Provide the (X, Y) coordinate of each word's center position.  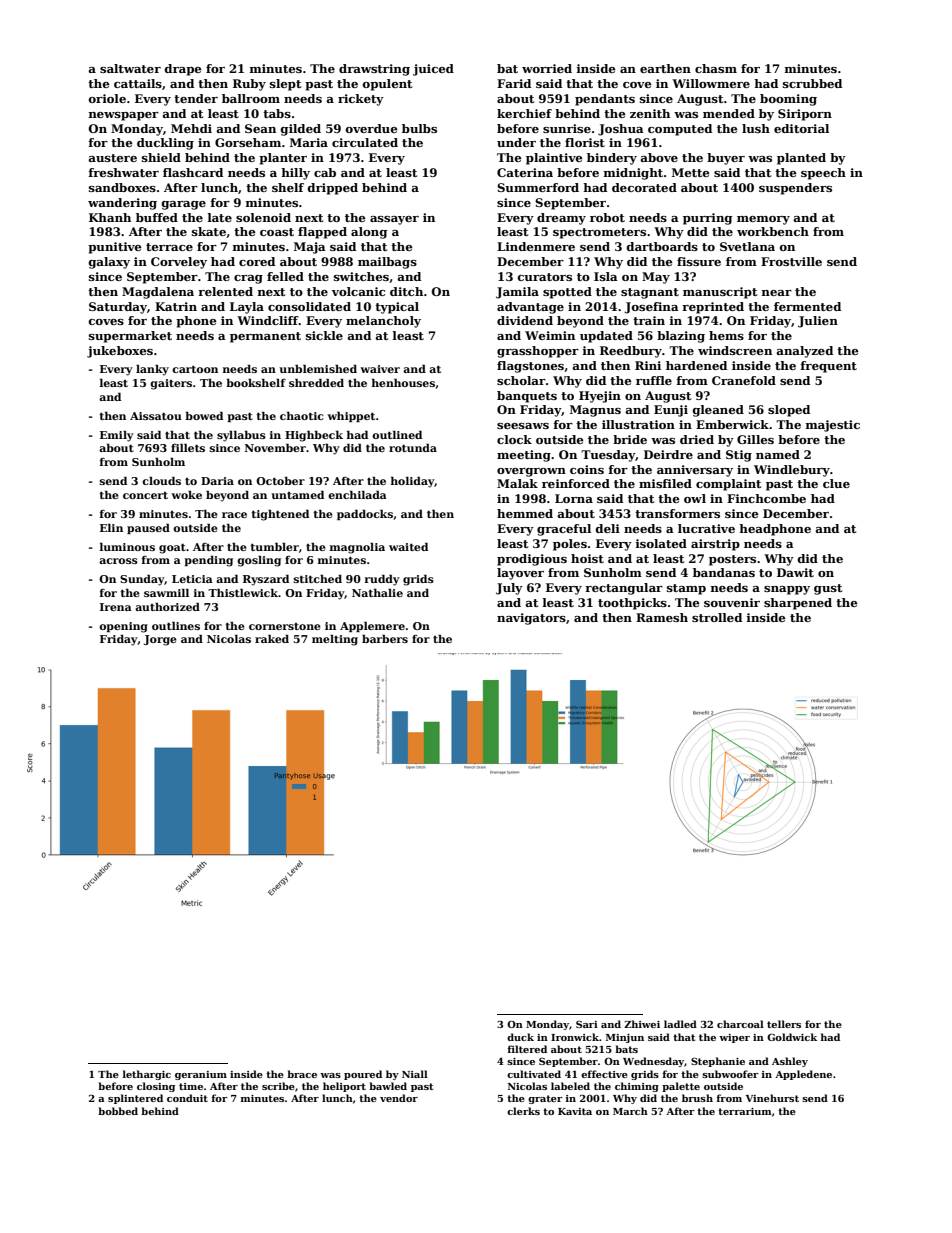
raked (272, 638)
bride (630, 439)
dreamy (561, 219)
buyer (726, 159)
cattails (138, 83)
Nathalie (377, 593)
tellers (784, 1024)
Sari (587, 1024)
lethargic (147, 1075)
